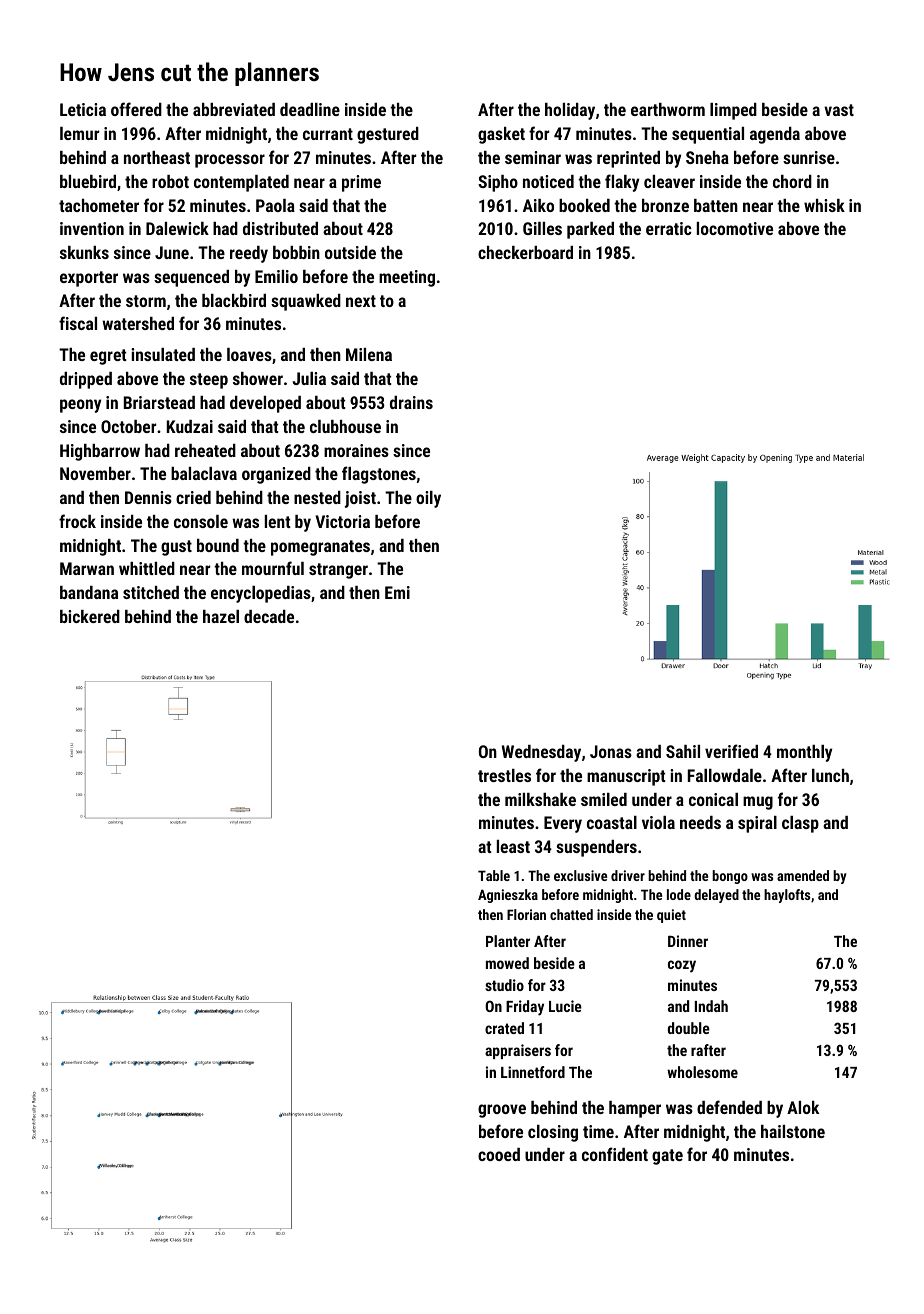 Image resolution: width=924 pixels, height=1314 pixels. I want to click on checkerboard, so click(525, 252).
